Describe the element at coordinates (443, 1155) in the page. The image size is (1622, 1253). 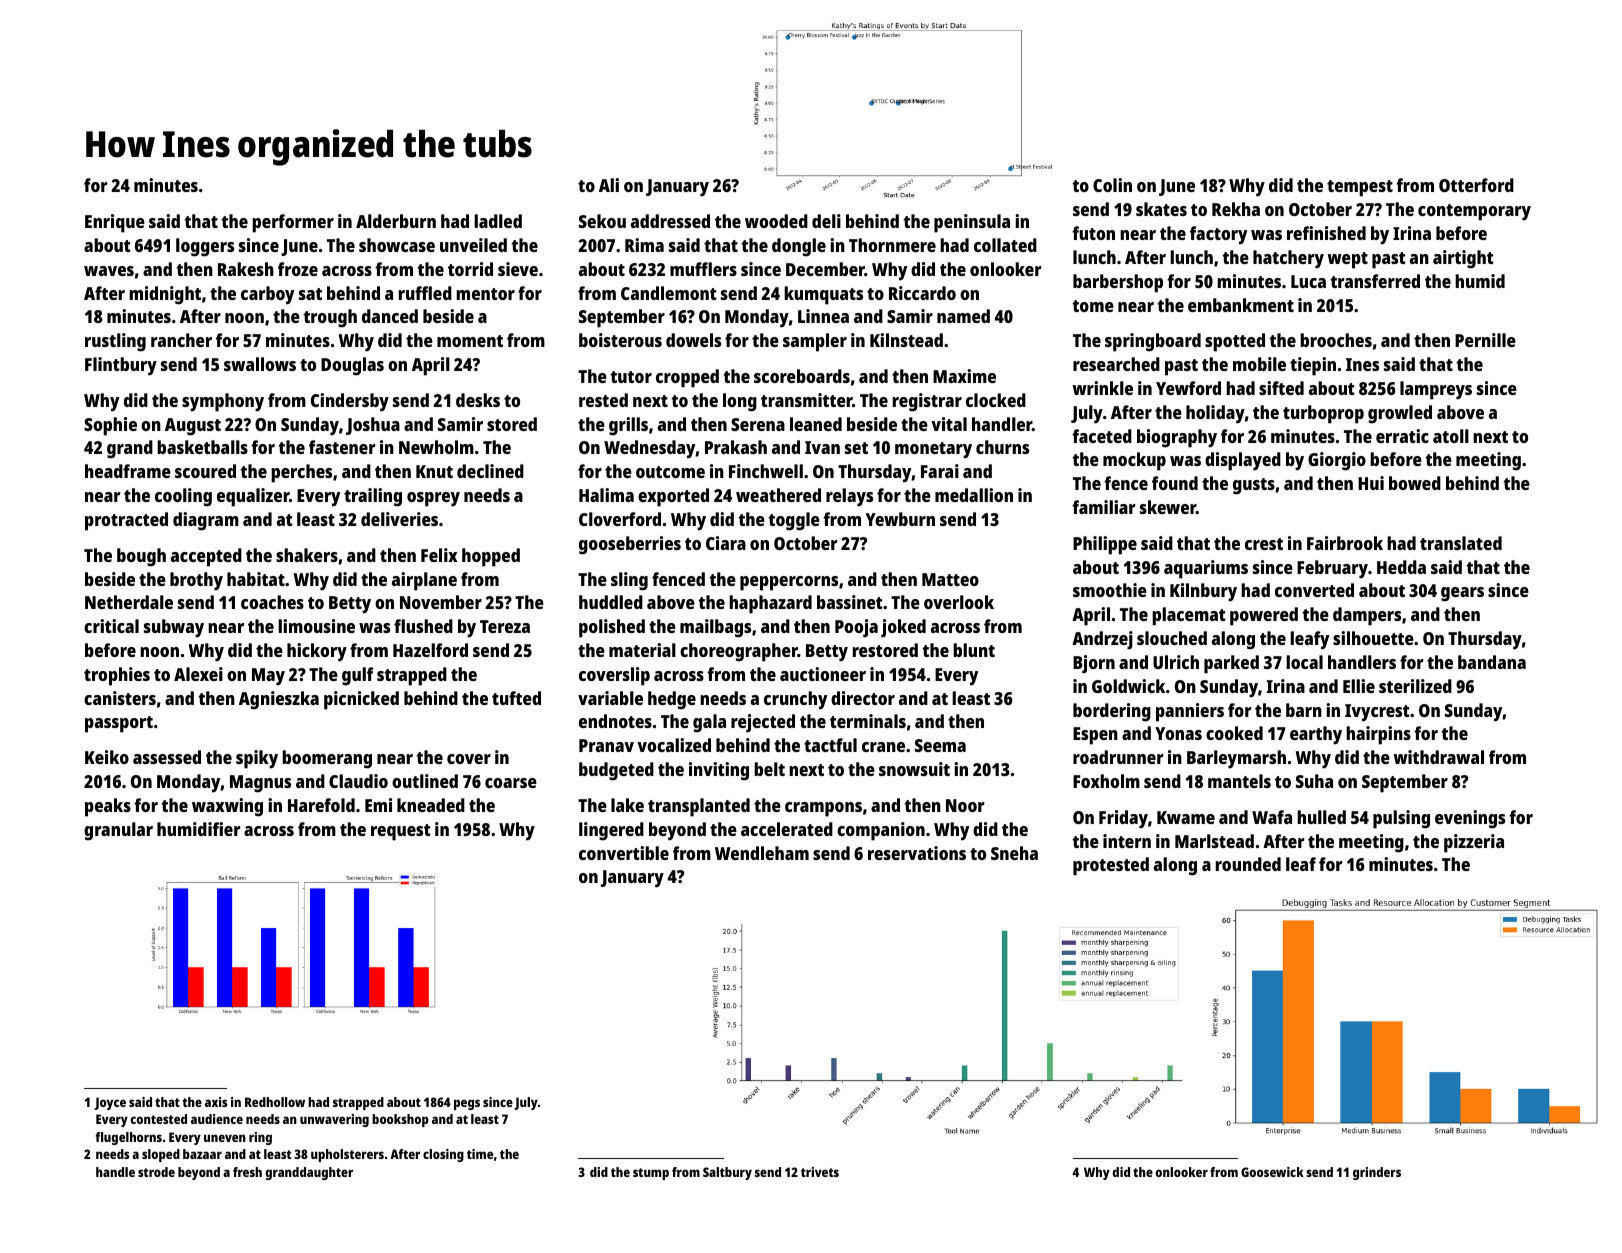
I see `closing` at that location.
